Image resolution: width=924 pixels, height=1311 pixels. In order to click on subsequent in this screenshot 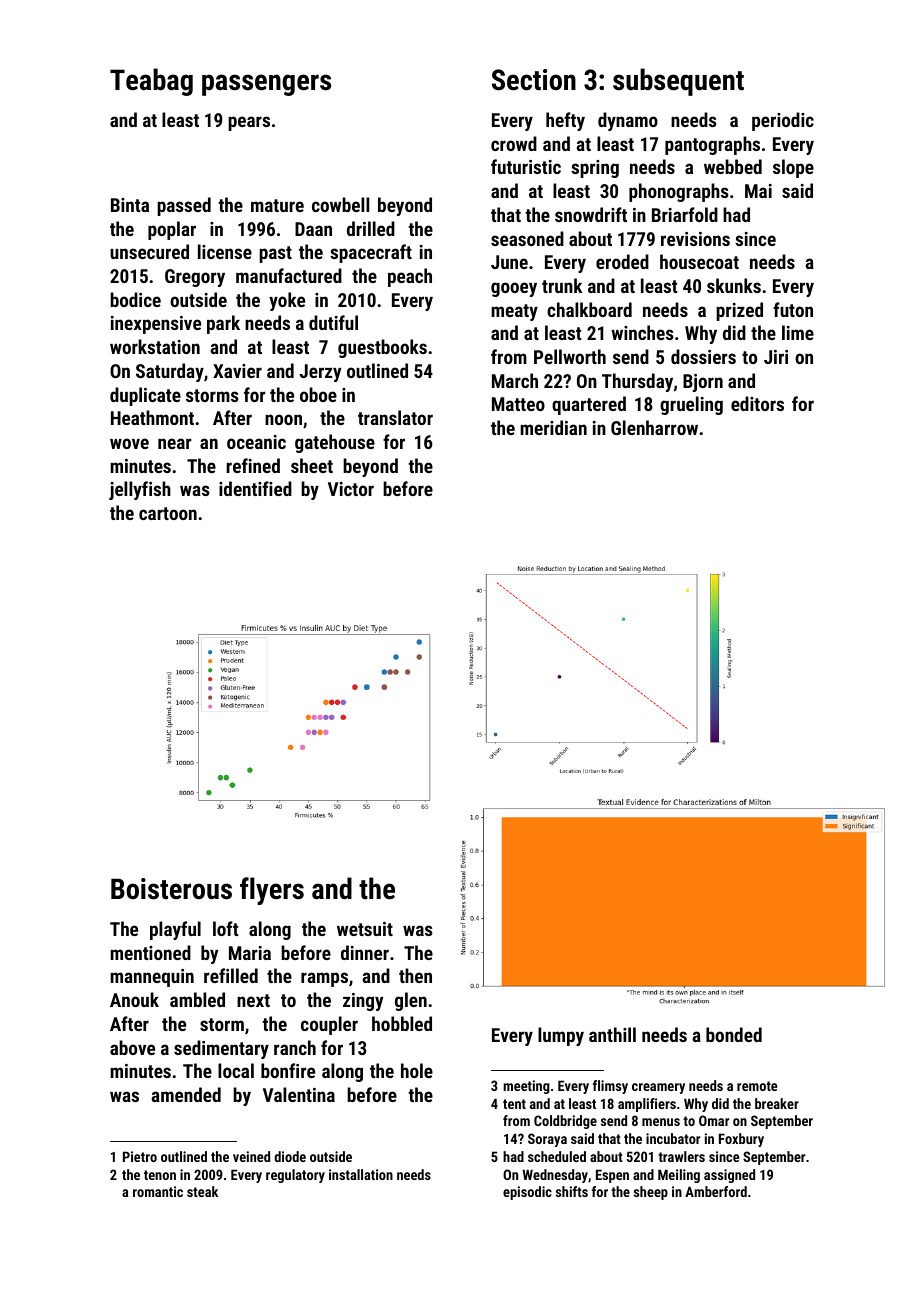, I will do `click(678, 82)`.
